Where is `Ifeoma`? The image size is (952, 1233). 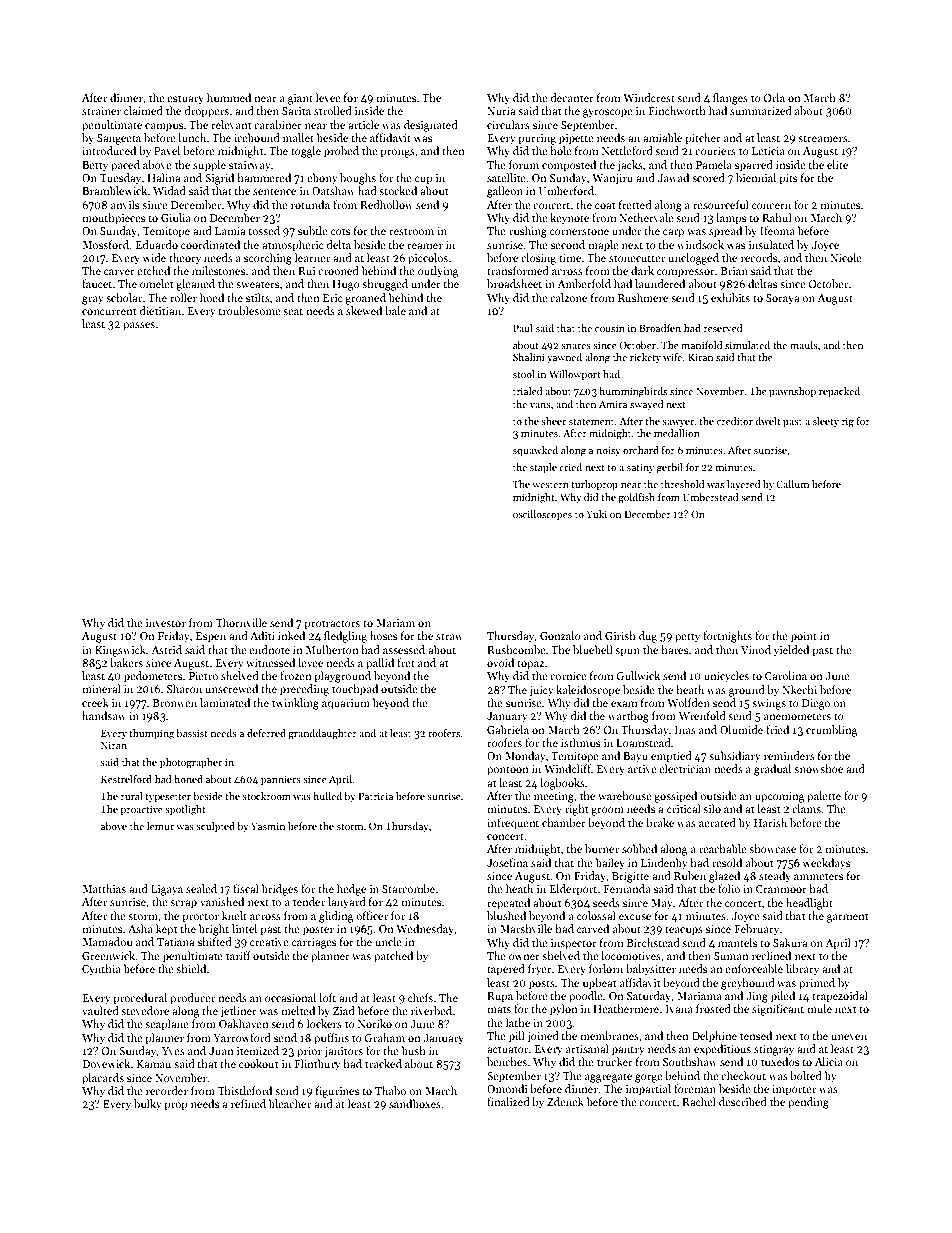 Ifeoma is located at coordinates (777, 230).
